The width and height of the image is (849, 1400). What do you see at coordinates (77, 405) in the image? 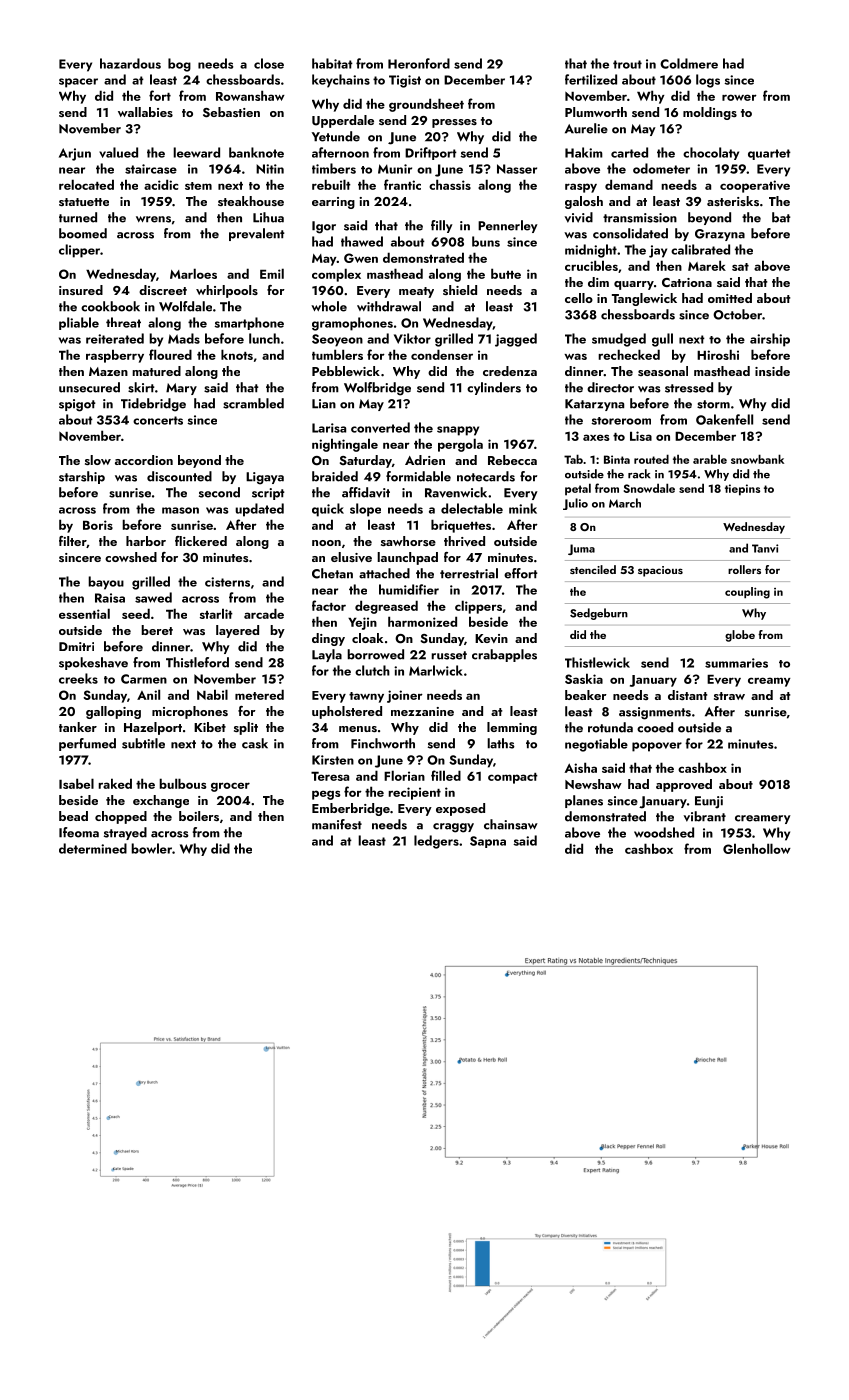
I see `spigot` at bounding box center [77, 405].
